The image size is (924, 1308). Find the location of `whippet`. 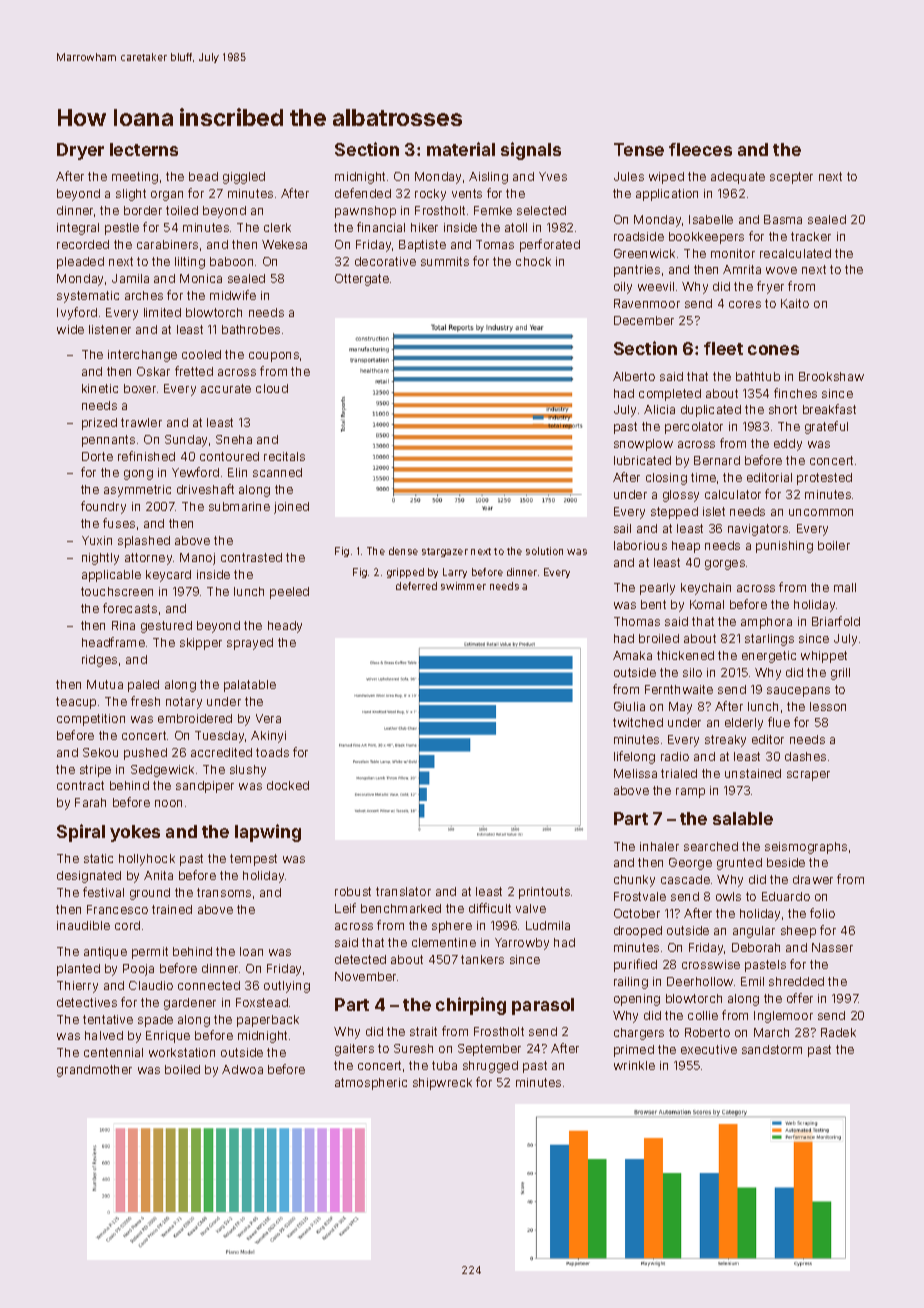

whippet is located at coordinates (824, 657).
